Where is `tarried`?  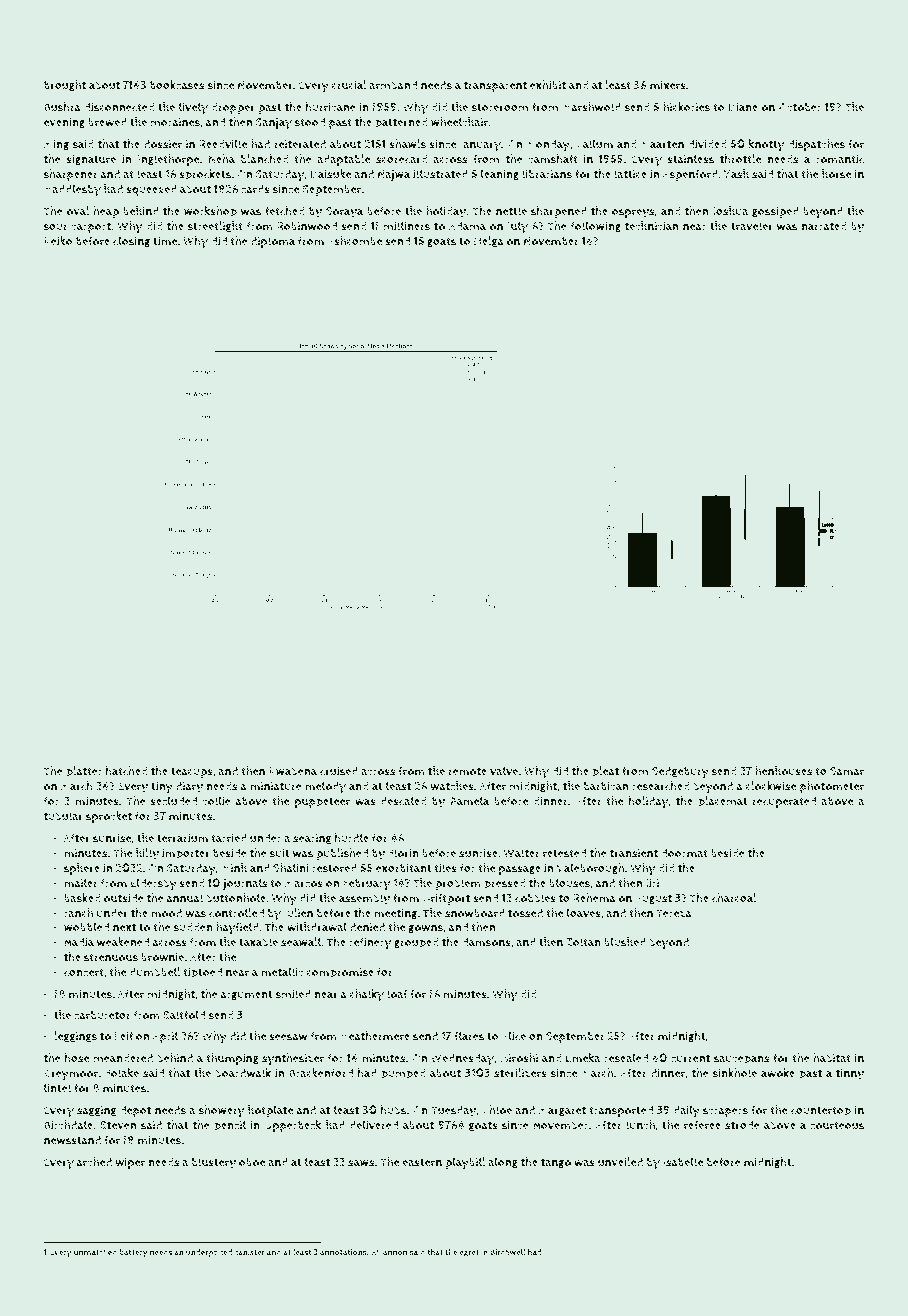 tarried is located at coordinates (229, 838).
